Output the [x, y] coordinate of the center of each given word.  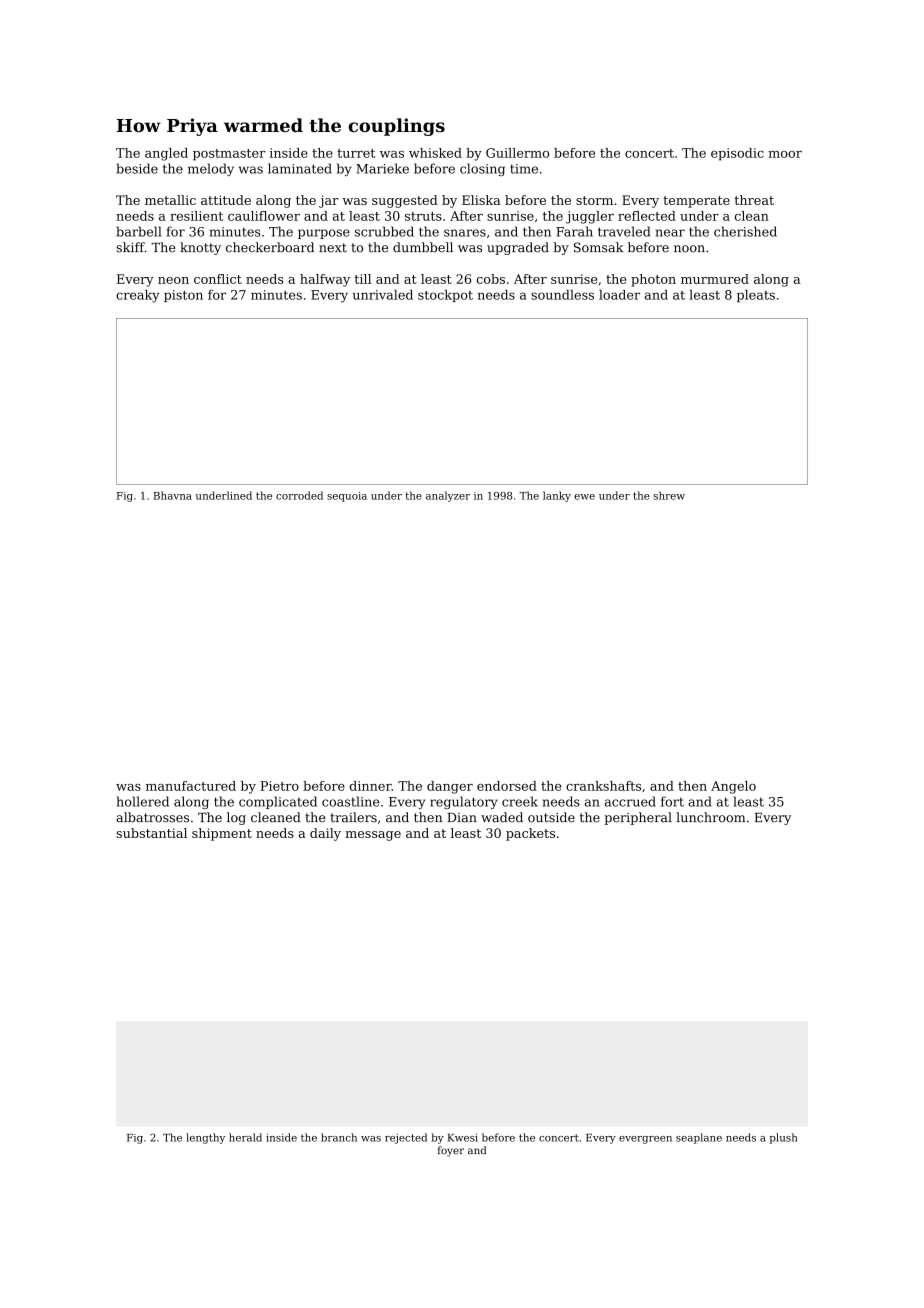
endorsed [507, 786]
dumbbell [423, 247]
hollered [143, 801]
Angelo [733, 787]
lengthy [205, 1138]
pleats [756, 296]
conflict [218, 279]
